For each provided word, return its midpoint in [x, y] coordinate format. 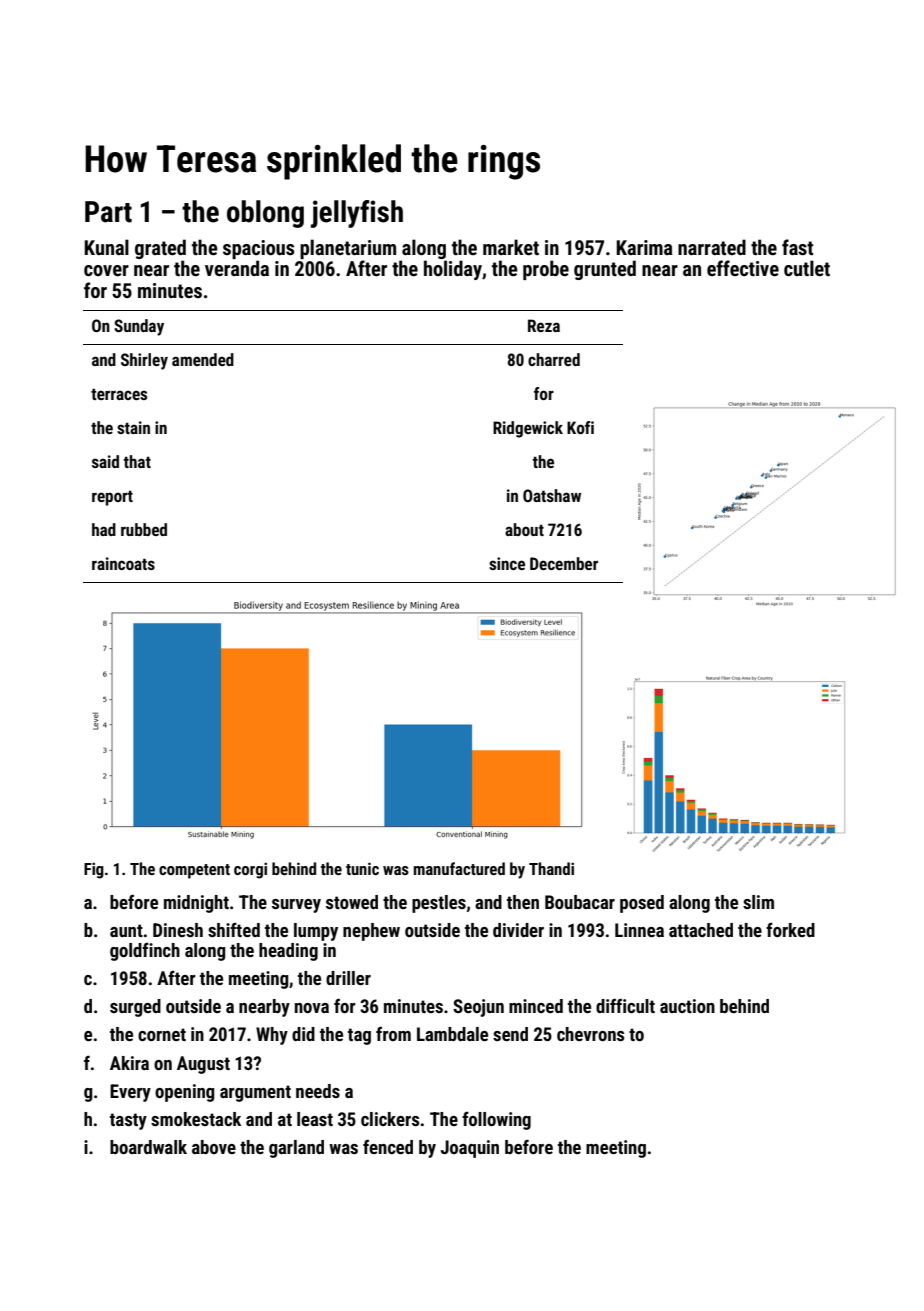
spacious [258, 249]
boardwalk [148, 1147]
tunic [362, 868]
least [315, 1119]
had [104, 529]
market [511, 247]
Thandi [551, 868]
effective [743, 268]
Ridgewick [528, 429]
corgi [250, 870]
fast [797, 247]
